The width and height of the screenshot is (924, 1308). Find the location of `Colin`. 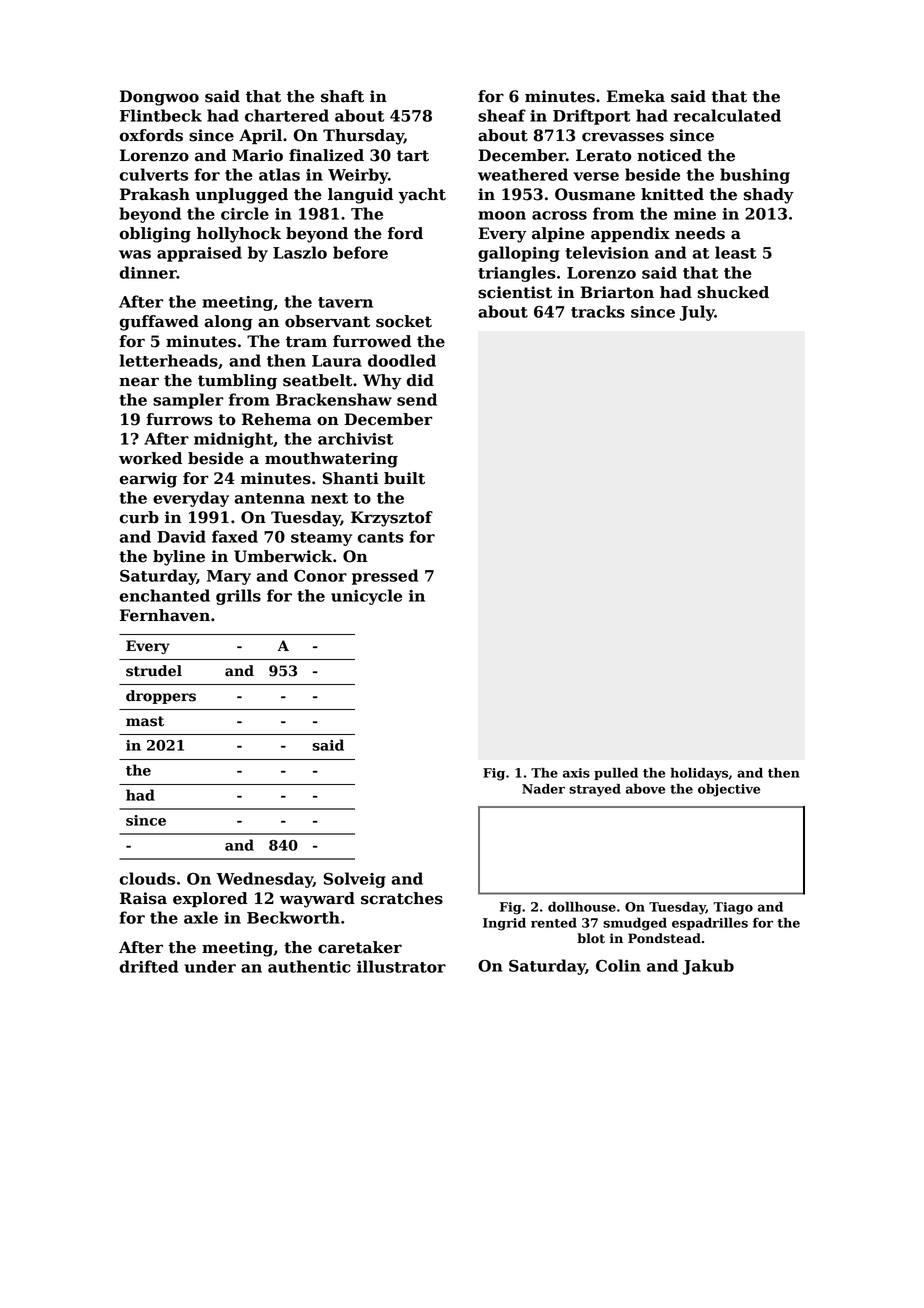

Colin is located at coordinates (618, 965).
